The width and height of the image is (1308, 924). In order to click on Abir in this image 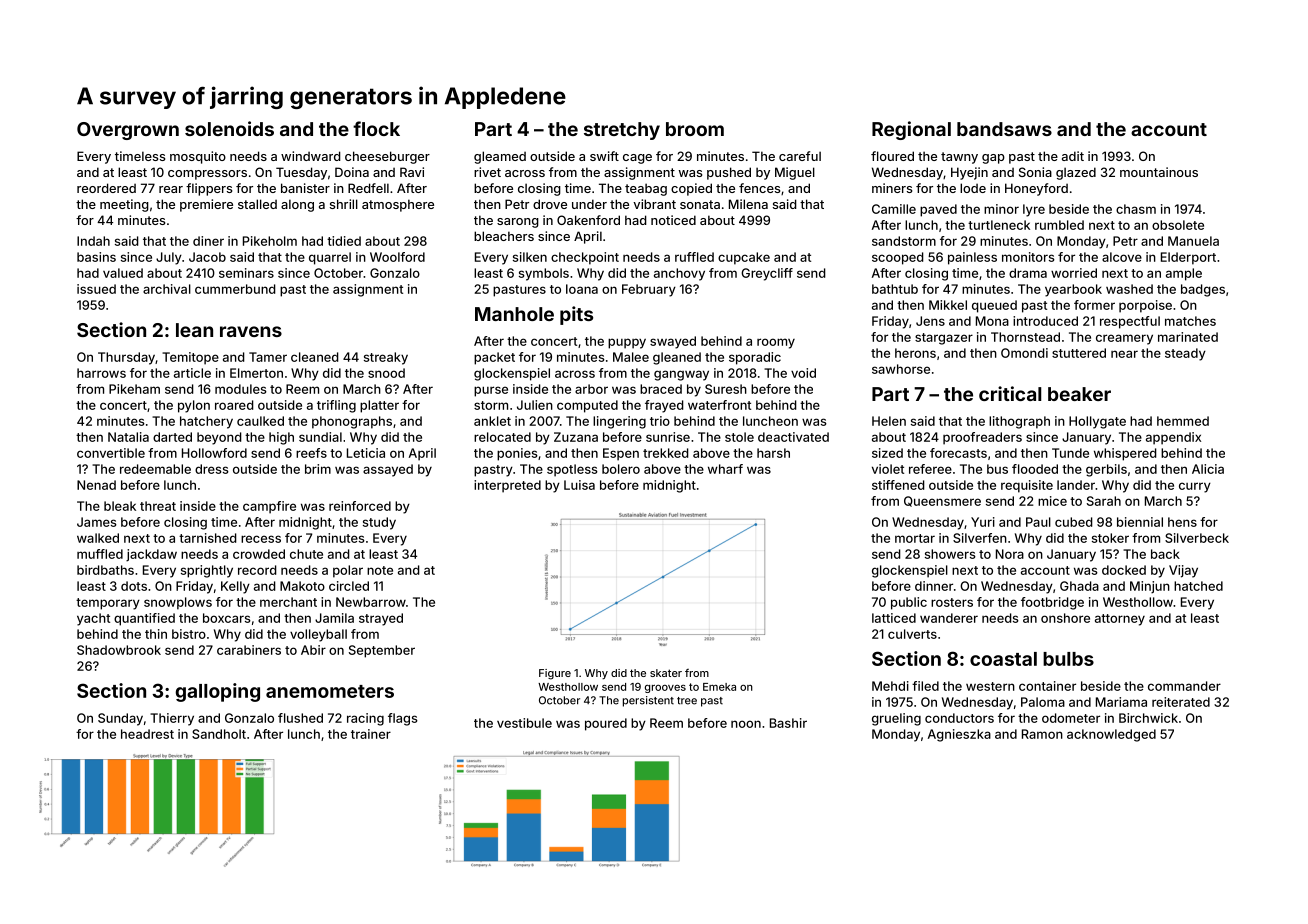, I will do `click(313, 650)`.
